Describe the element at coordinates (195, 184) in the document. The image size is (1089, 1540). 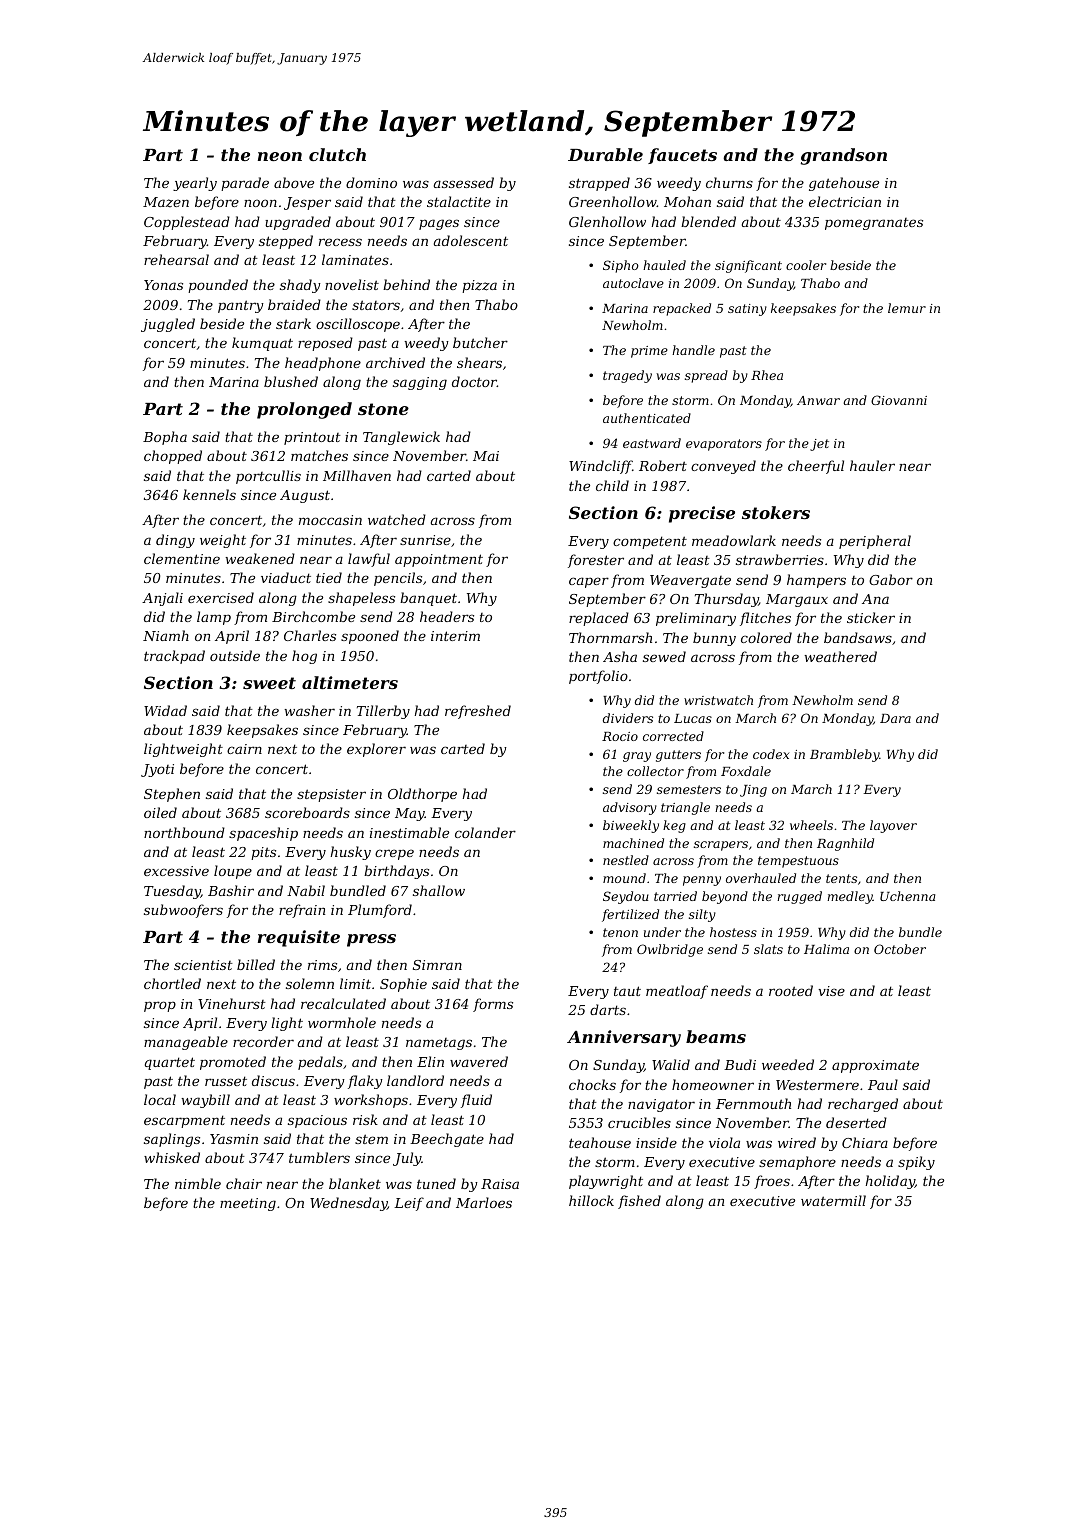
I see `yearly` at that location.
